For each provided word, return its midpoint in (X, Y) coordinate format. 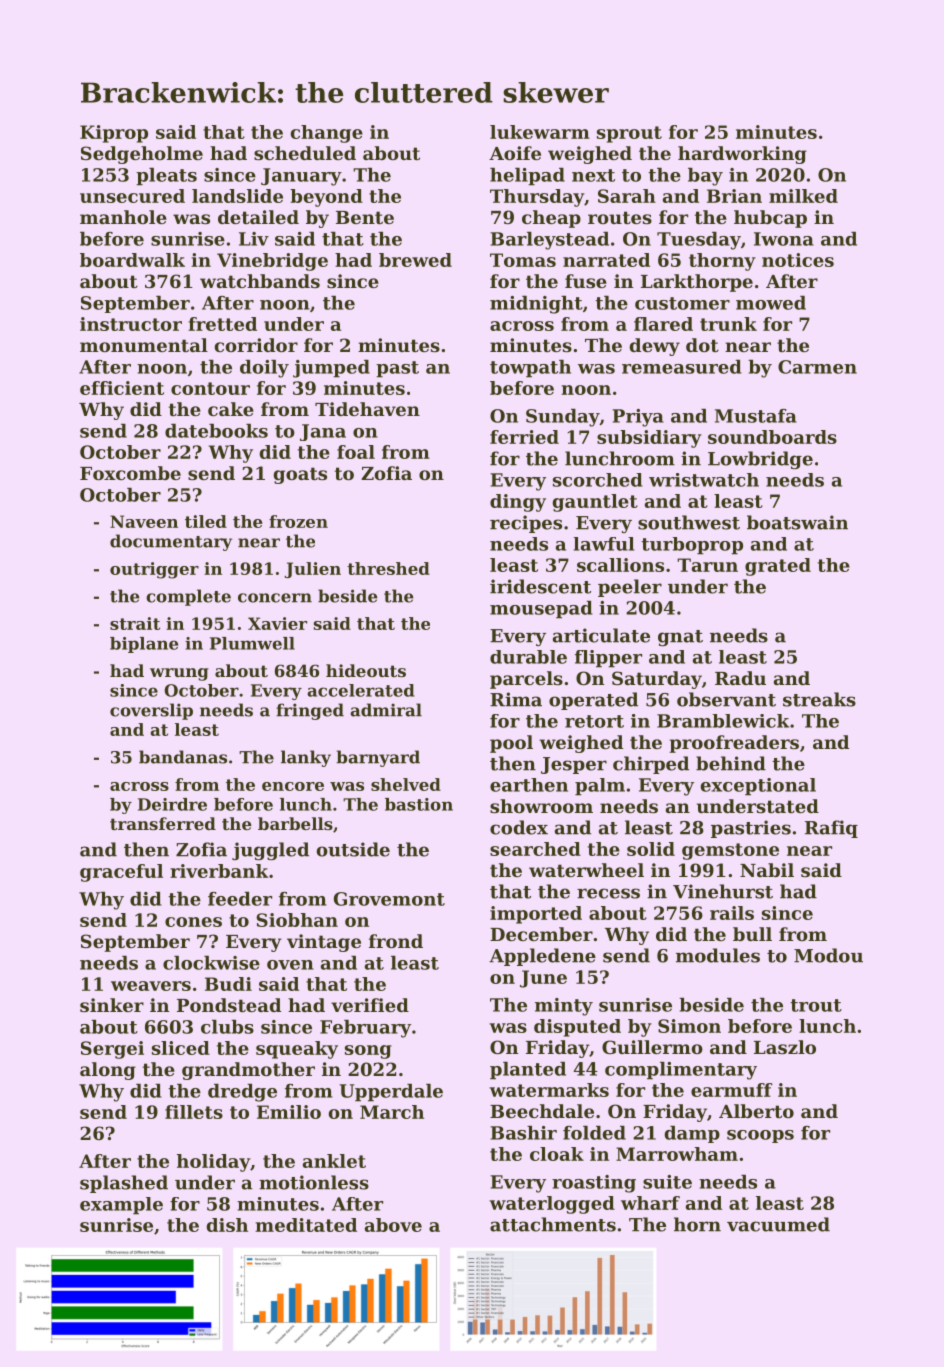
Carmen (817, 367)
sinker (112, 1005)
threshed (388, 568)
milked (803, 196)
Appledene (542, 957)
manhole (123, 217)
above (393, 1225)
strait (135, 623)
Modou (828, 955)
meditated (306, 1225)
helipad (527, 177)
